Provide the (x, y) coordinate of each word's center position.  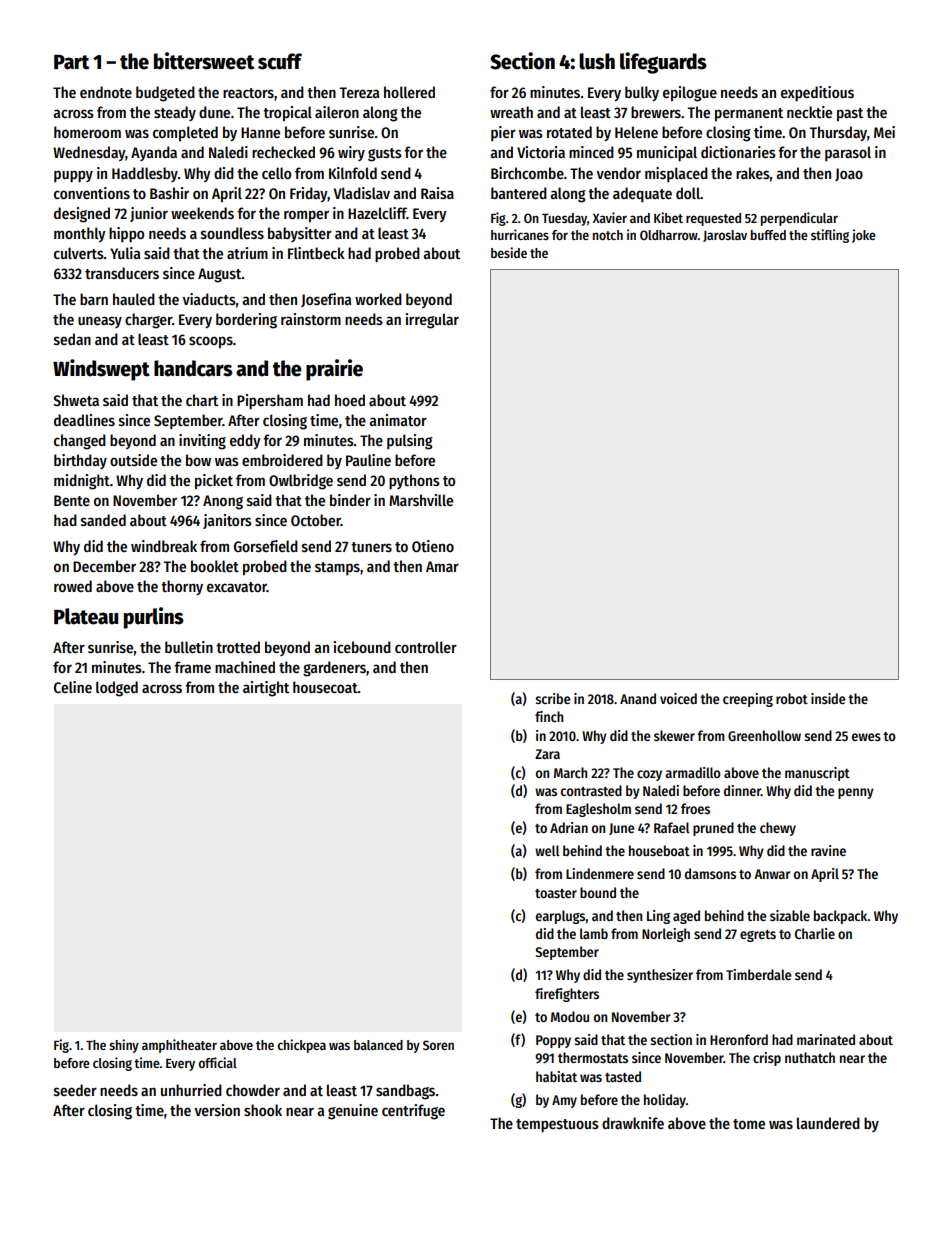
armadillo (693, 772)
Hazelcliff (377, 213)
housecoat (325, 687)
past (850, 115)
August (220, 275)
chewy (778, 829)
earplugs (561, 917)
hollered (409, 92)
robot (792, 698)
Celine (73, 687)
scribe (553, 698)
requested (713, 219)
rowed (73, 586)
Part (71, 62)
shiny (124, 1046)
